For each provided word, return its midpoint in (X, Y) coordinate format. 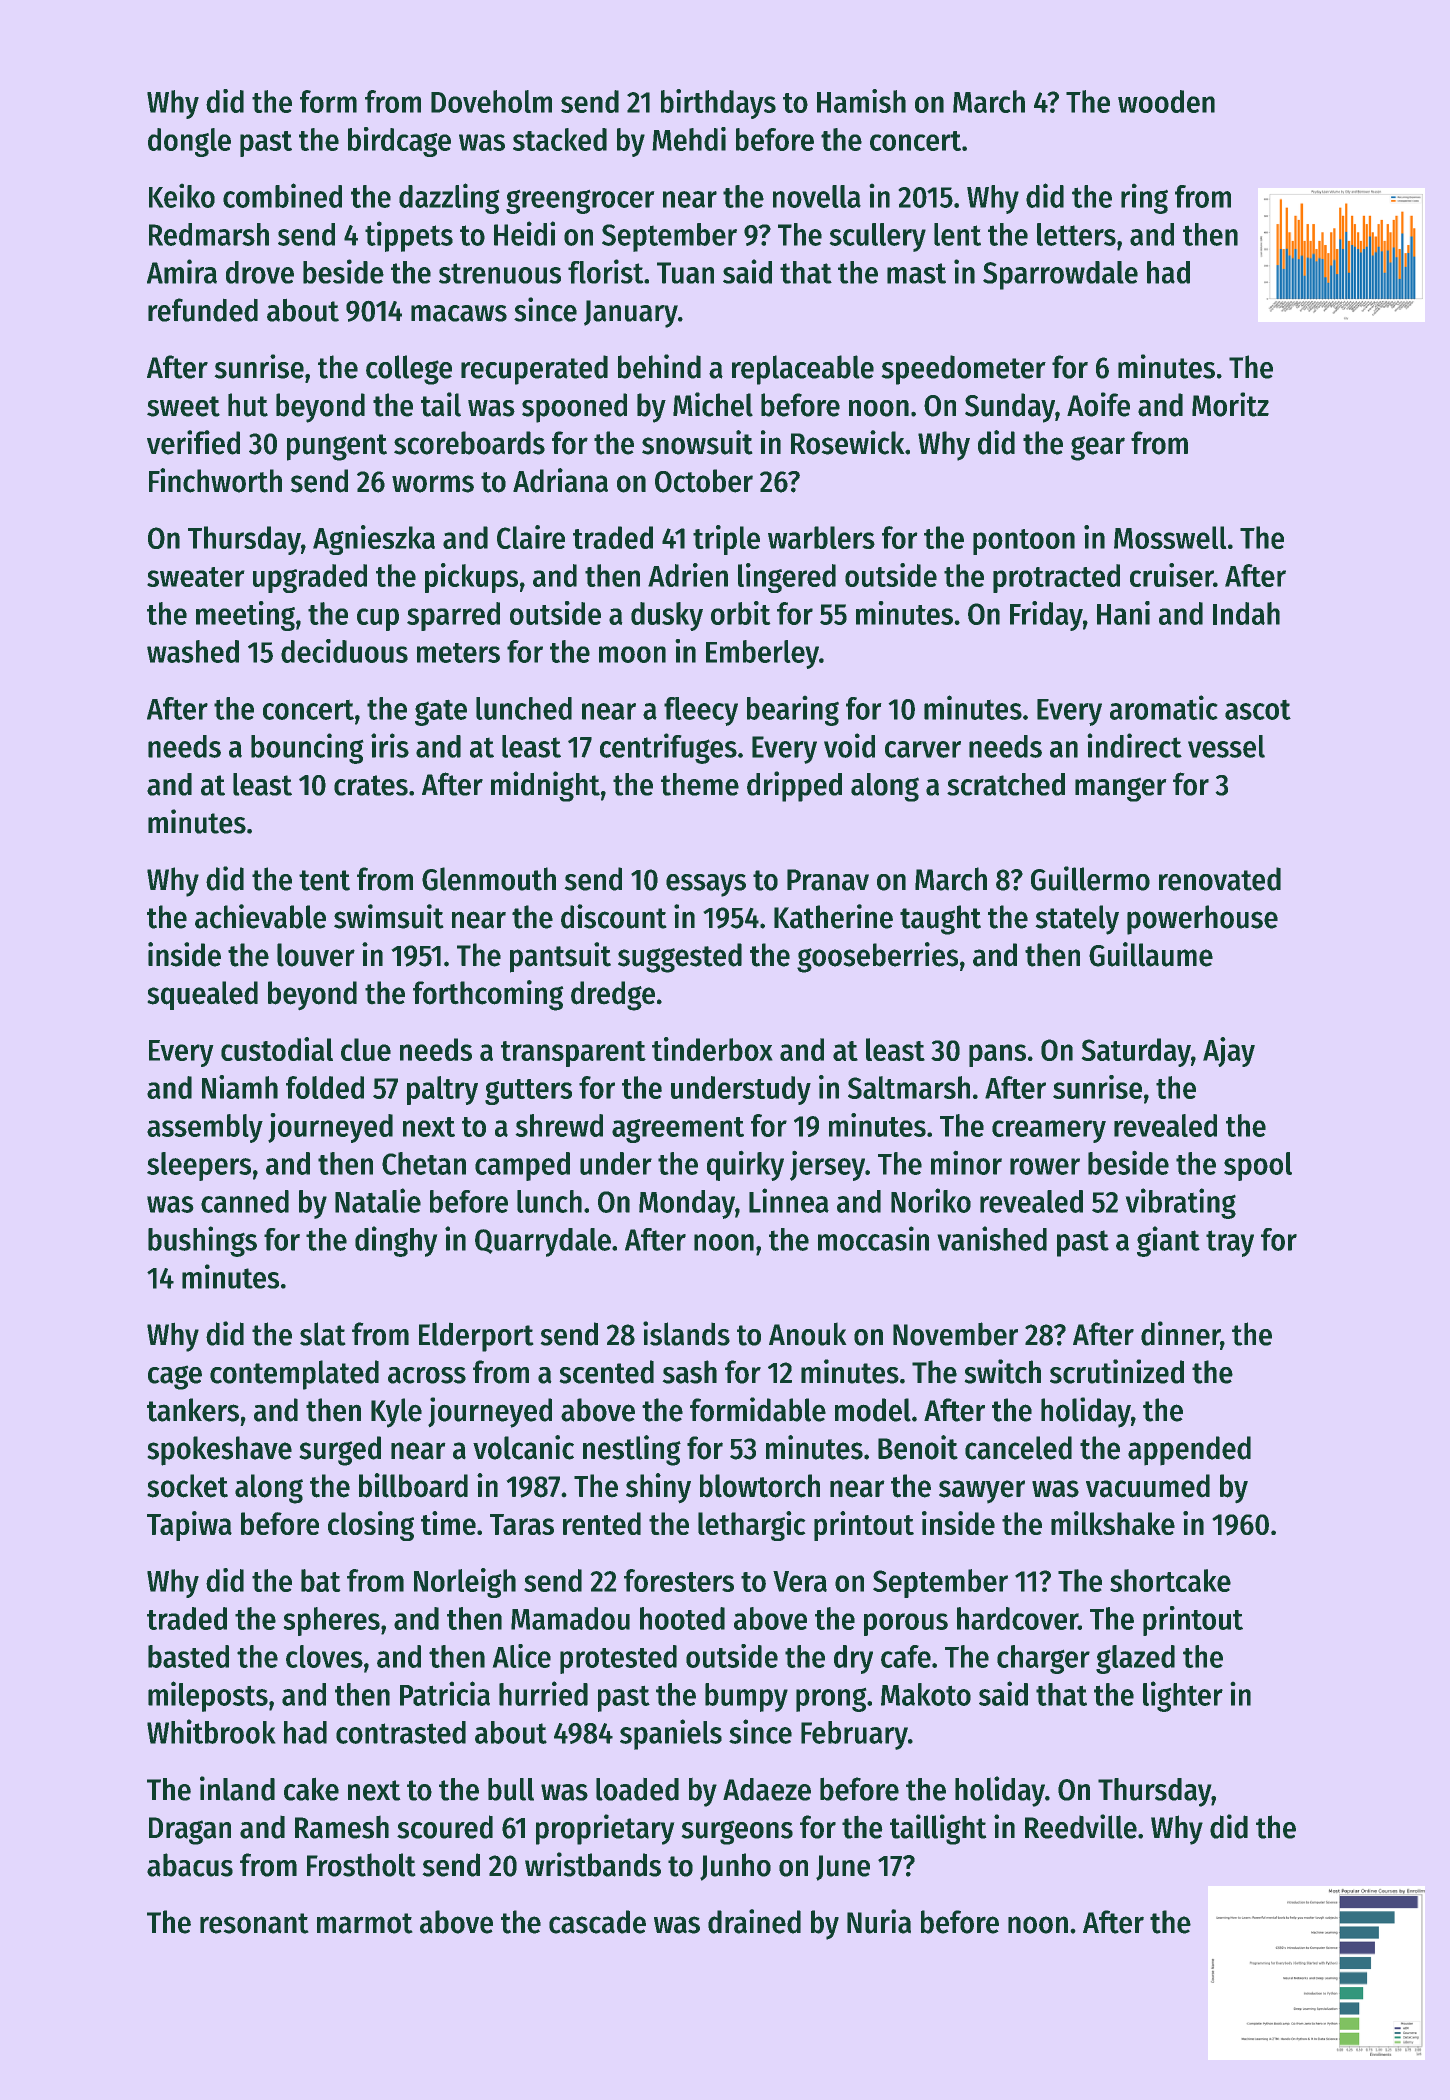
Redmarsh (209, 234)
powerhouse (1202, 920)
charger (1043, 1659)
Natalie (378, 1200)
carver (923, 749)
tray (1230, 1243)
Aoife (1098, 404)
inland (237, 1788)
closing (371, 1526)
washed (193, 651)
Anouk (807, 1334)
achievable (260, 916)
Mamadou (570, 1618)
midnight (545, 786)
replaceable (803, 370)
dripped (794, 786)
